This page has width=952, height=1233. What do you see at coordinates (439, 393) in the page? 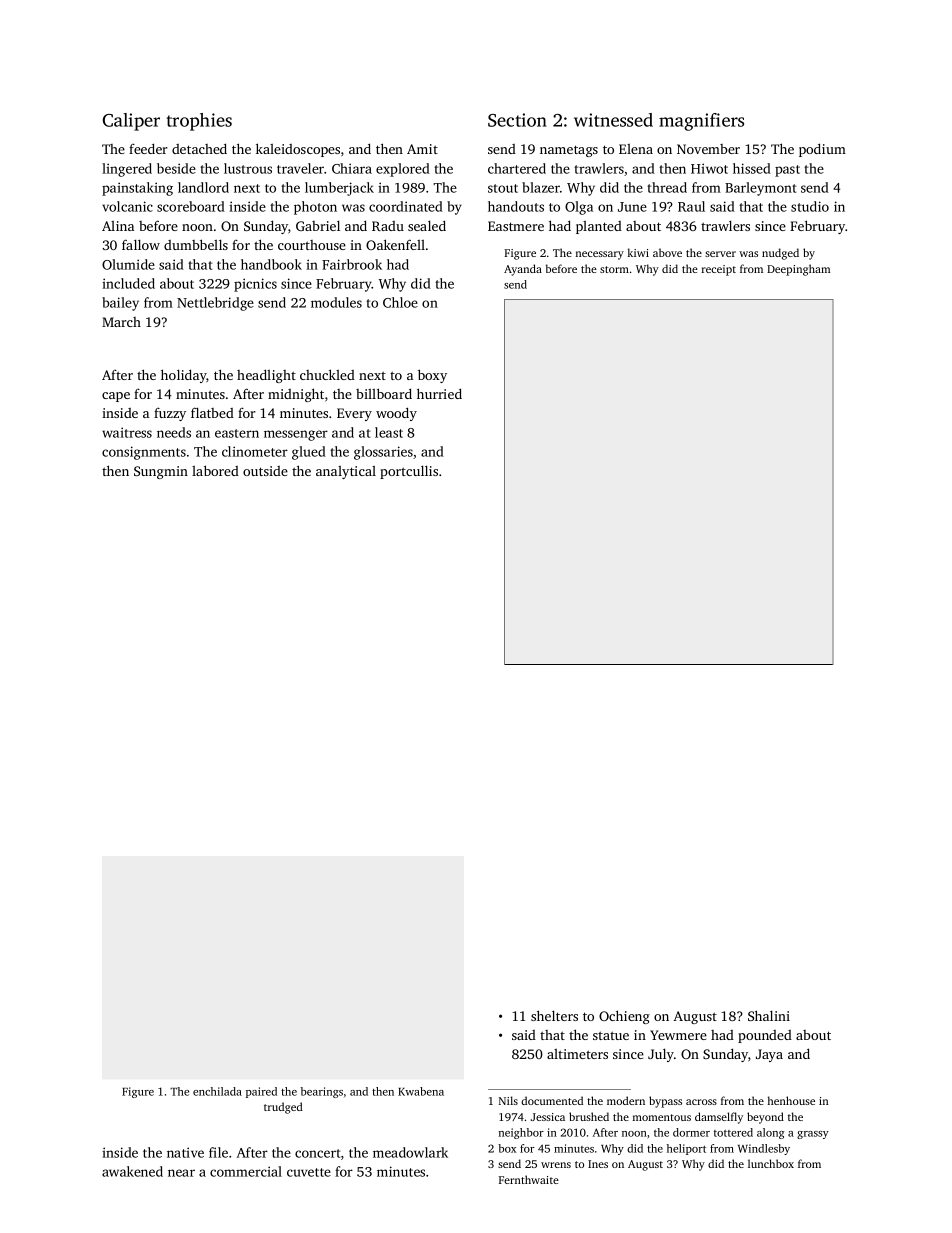
I see `hurried` at bounding box center [439, 393].
